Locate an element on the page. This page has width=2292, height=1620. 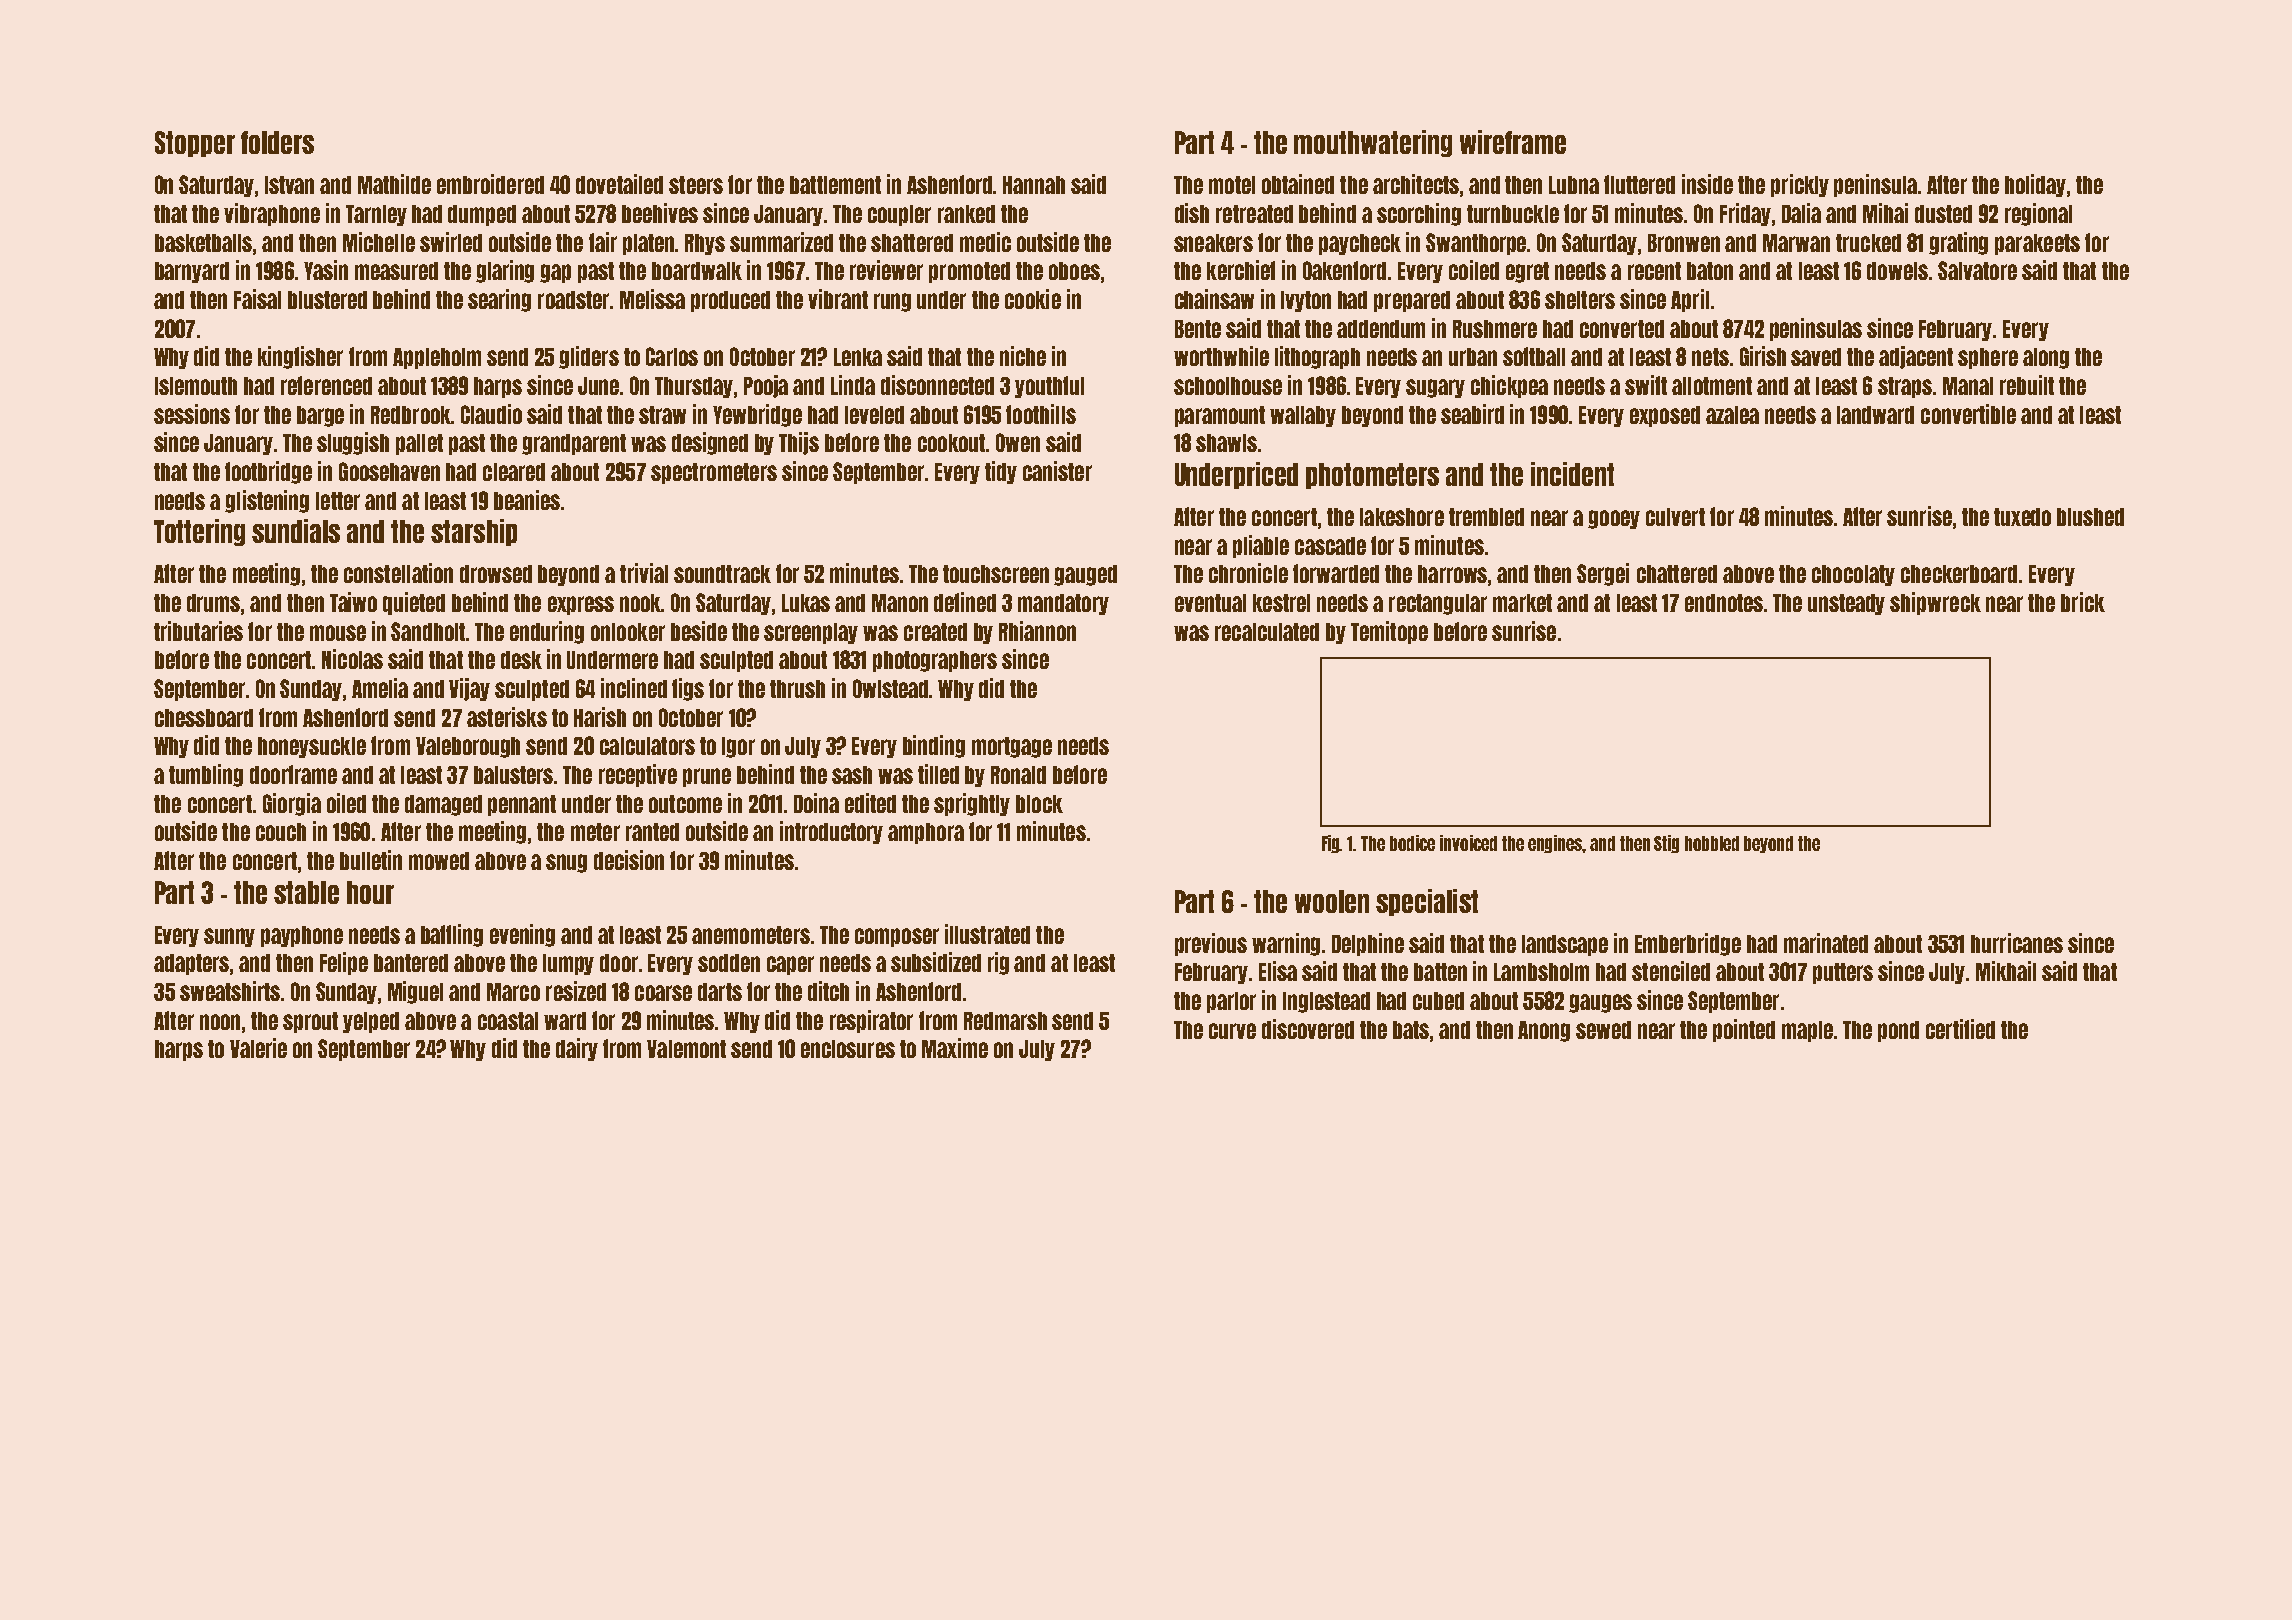
Stopper is located at coordinates (195, 144).
